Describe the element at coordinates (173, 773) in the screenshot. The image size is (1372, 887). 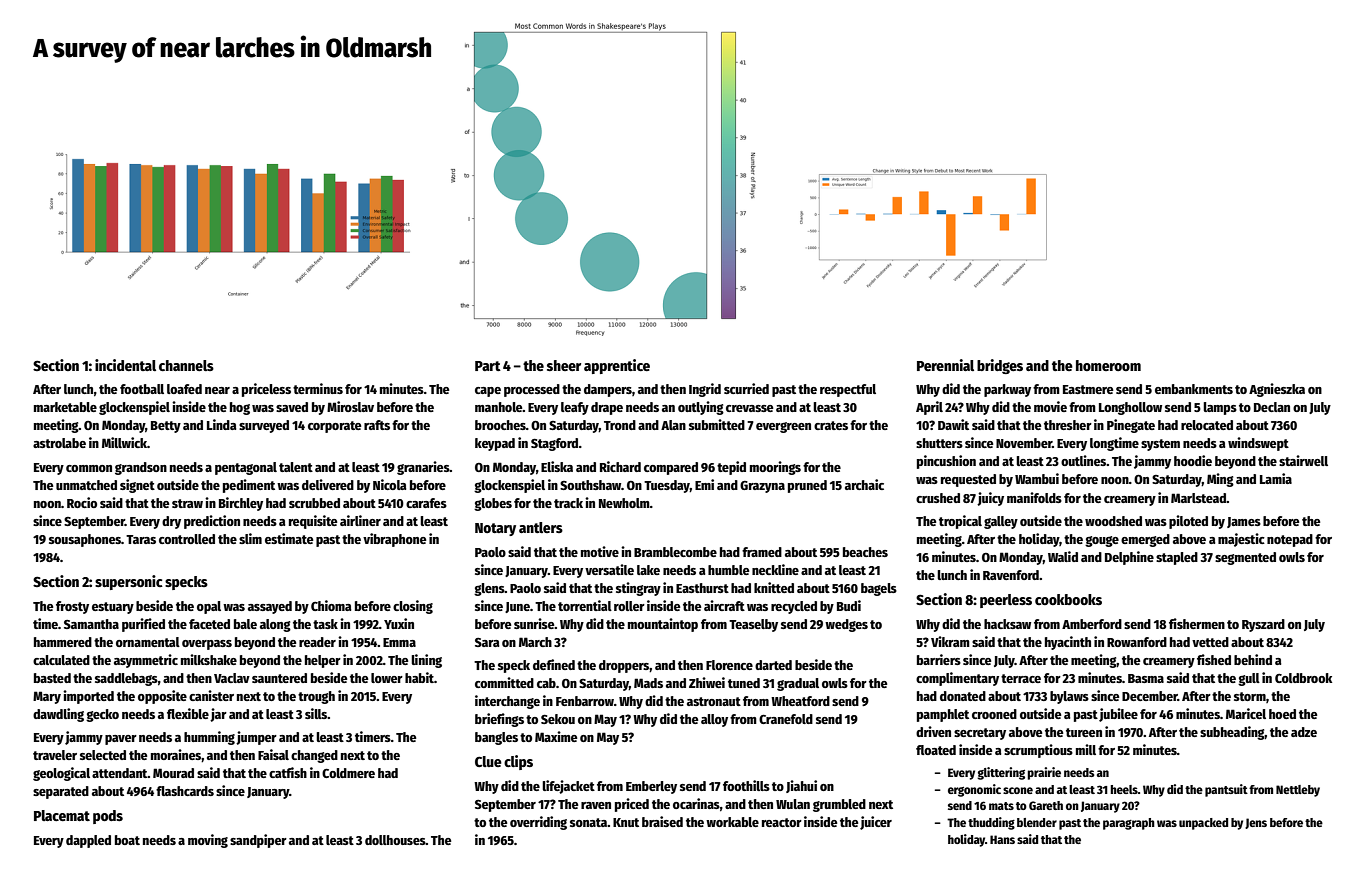
I see `Mourad` at that location.
